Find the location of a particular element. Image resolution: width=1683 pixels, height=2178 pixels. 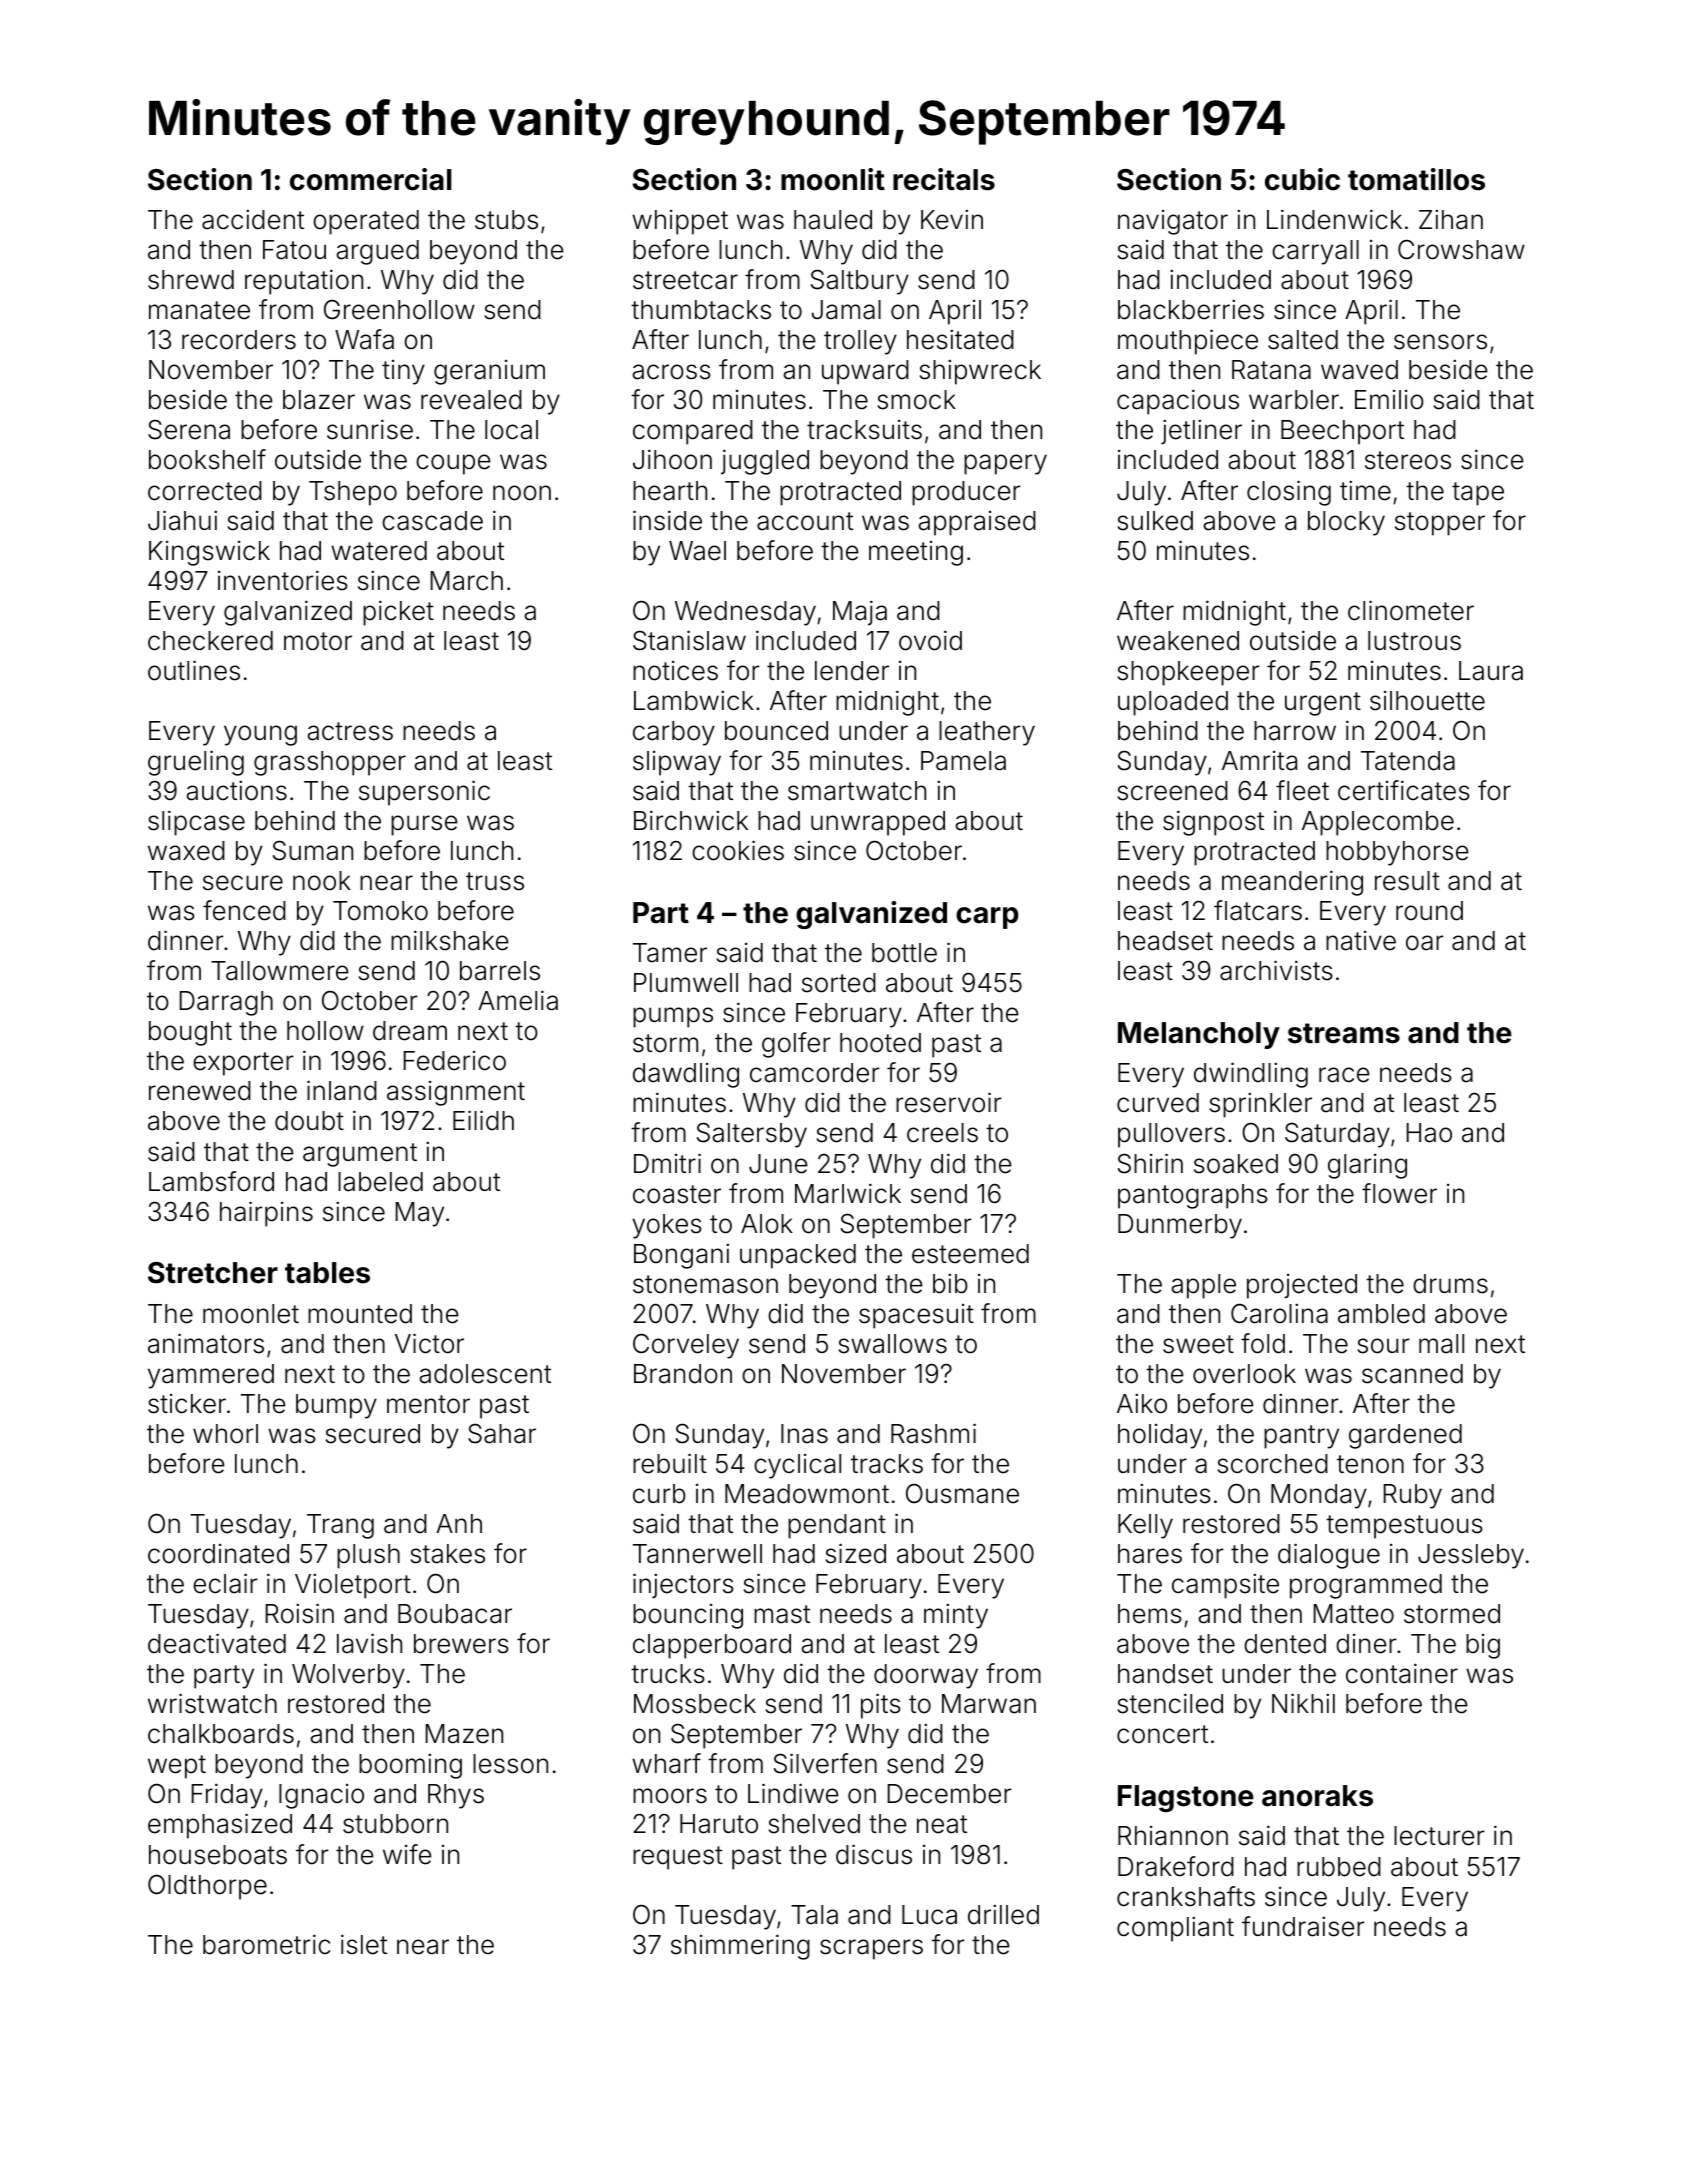

sensors is located at coordinates (1440, 342).
